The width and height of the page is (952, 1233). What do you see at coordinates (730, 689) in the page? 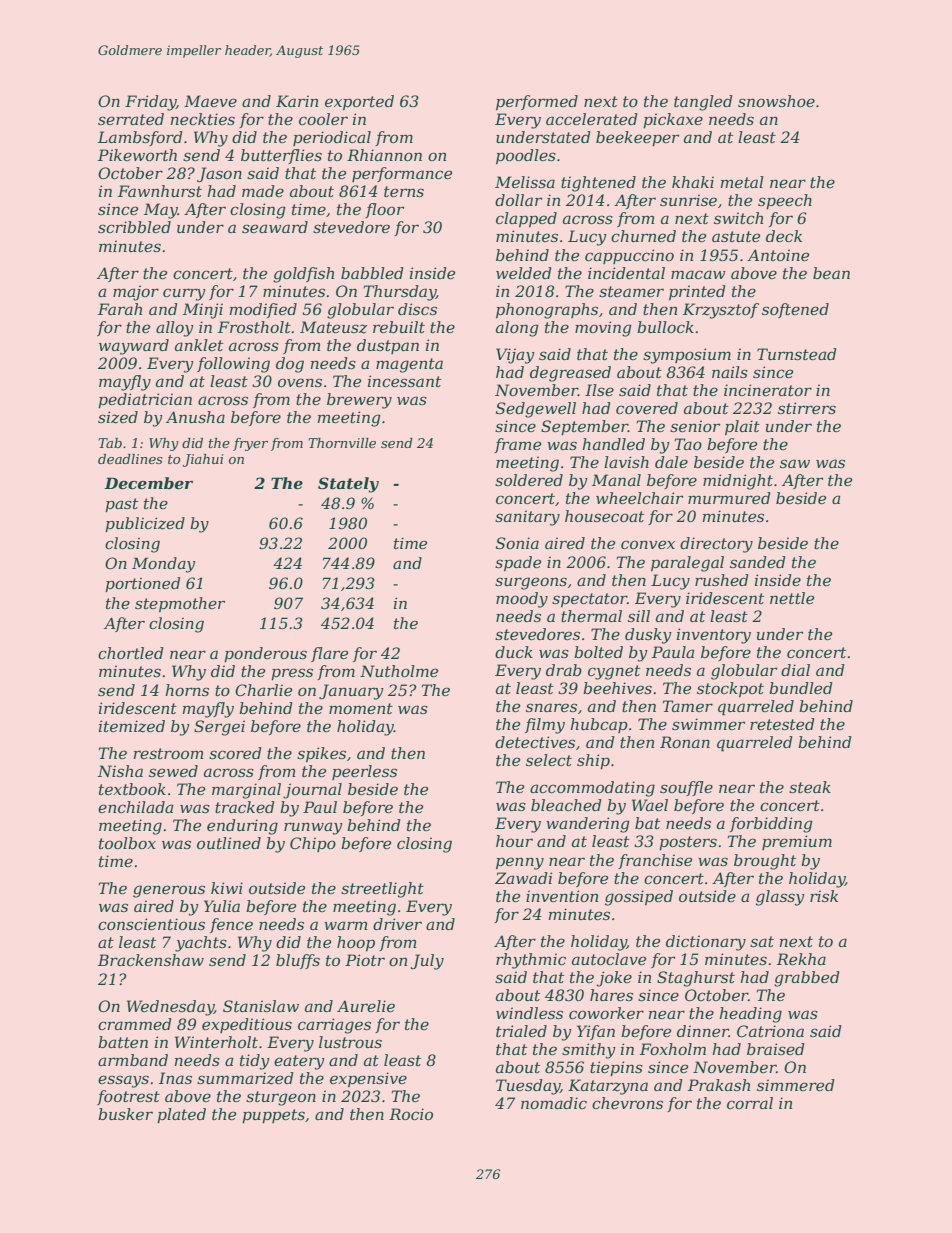
I see `stockpot` at bounding box center [730, 689].
